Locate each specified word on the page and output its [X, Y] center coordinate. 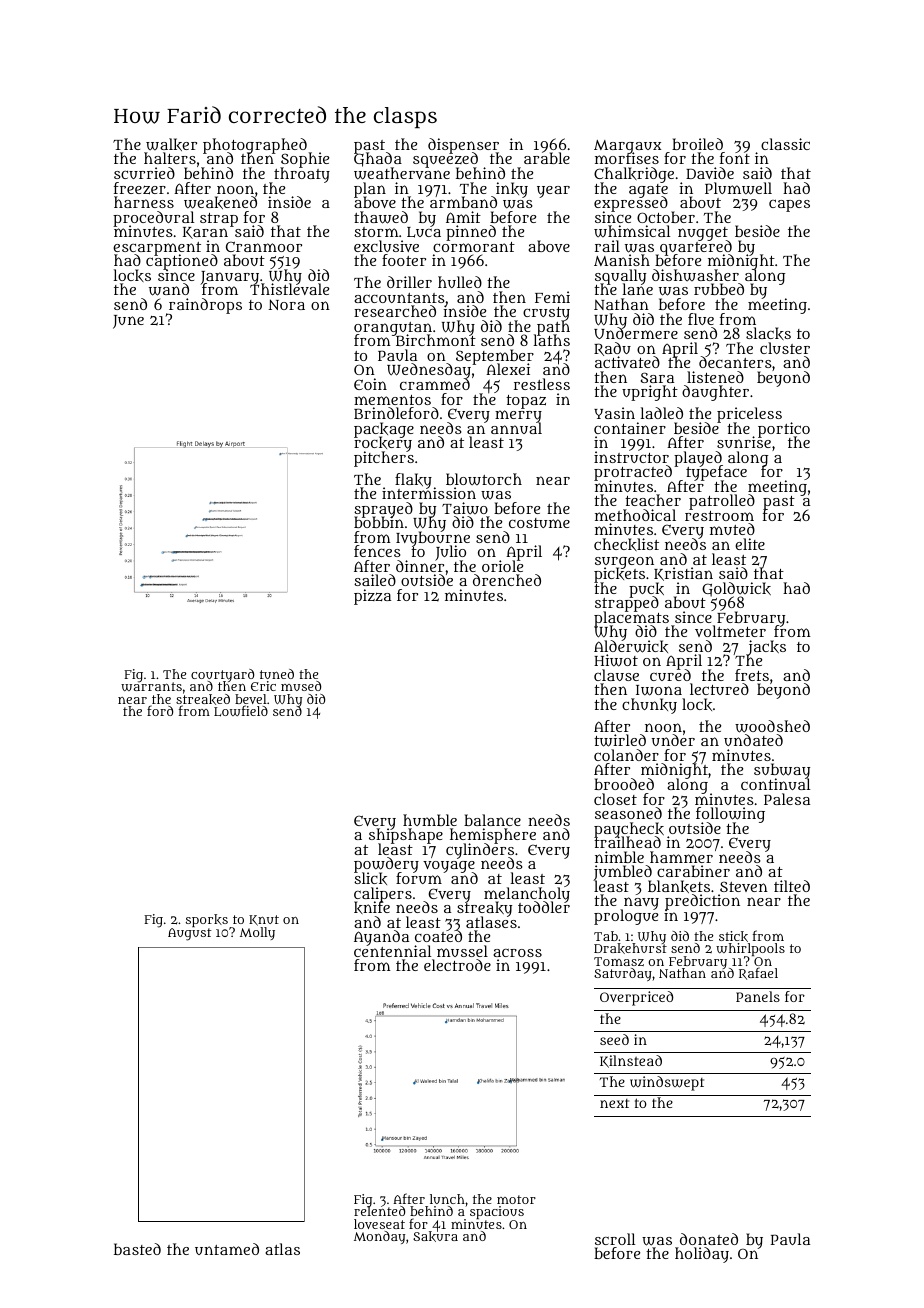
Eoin [370, 384]
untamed [227, 1249]
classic [785, 144]
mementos [392, 400]
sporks [207, 920]
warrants [151, 687]
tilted [792, 886]
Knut [264, 920]
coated [438, 936]
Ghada [378, 161]
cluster [785, 348]
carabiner [693, 871]
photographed [255, 146]
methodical [635, 515]
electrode [457, 965]
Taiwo [465, 508]
